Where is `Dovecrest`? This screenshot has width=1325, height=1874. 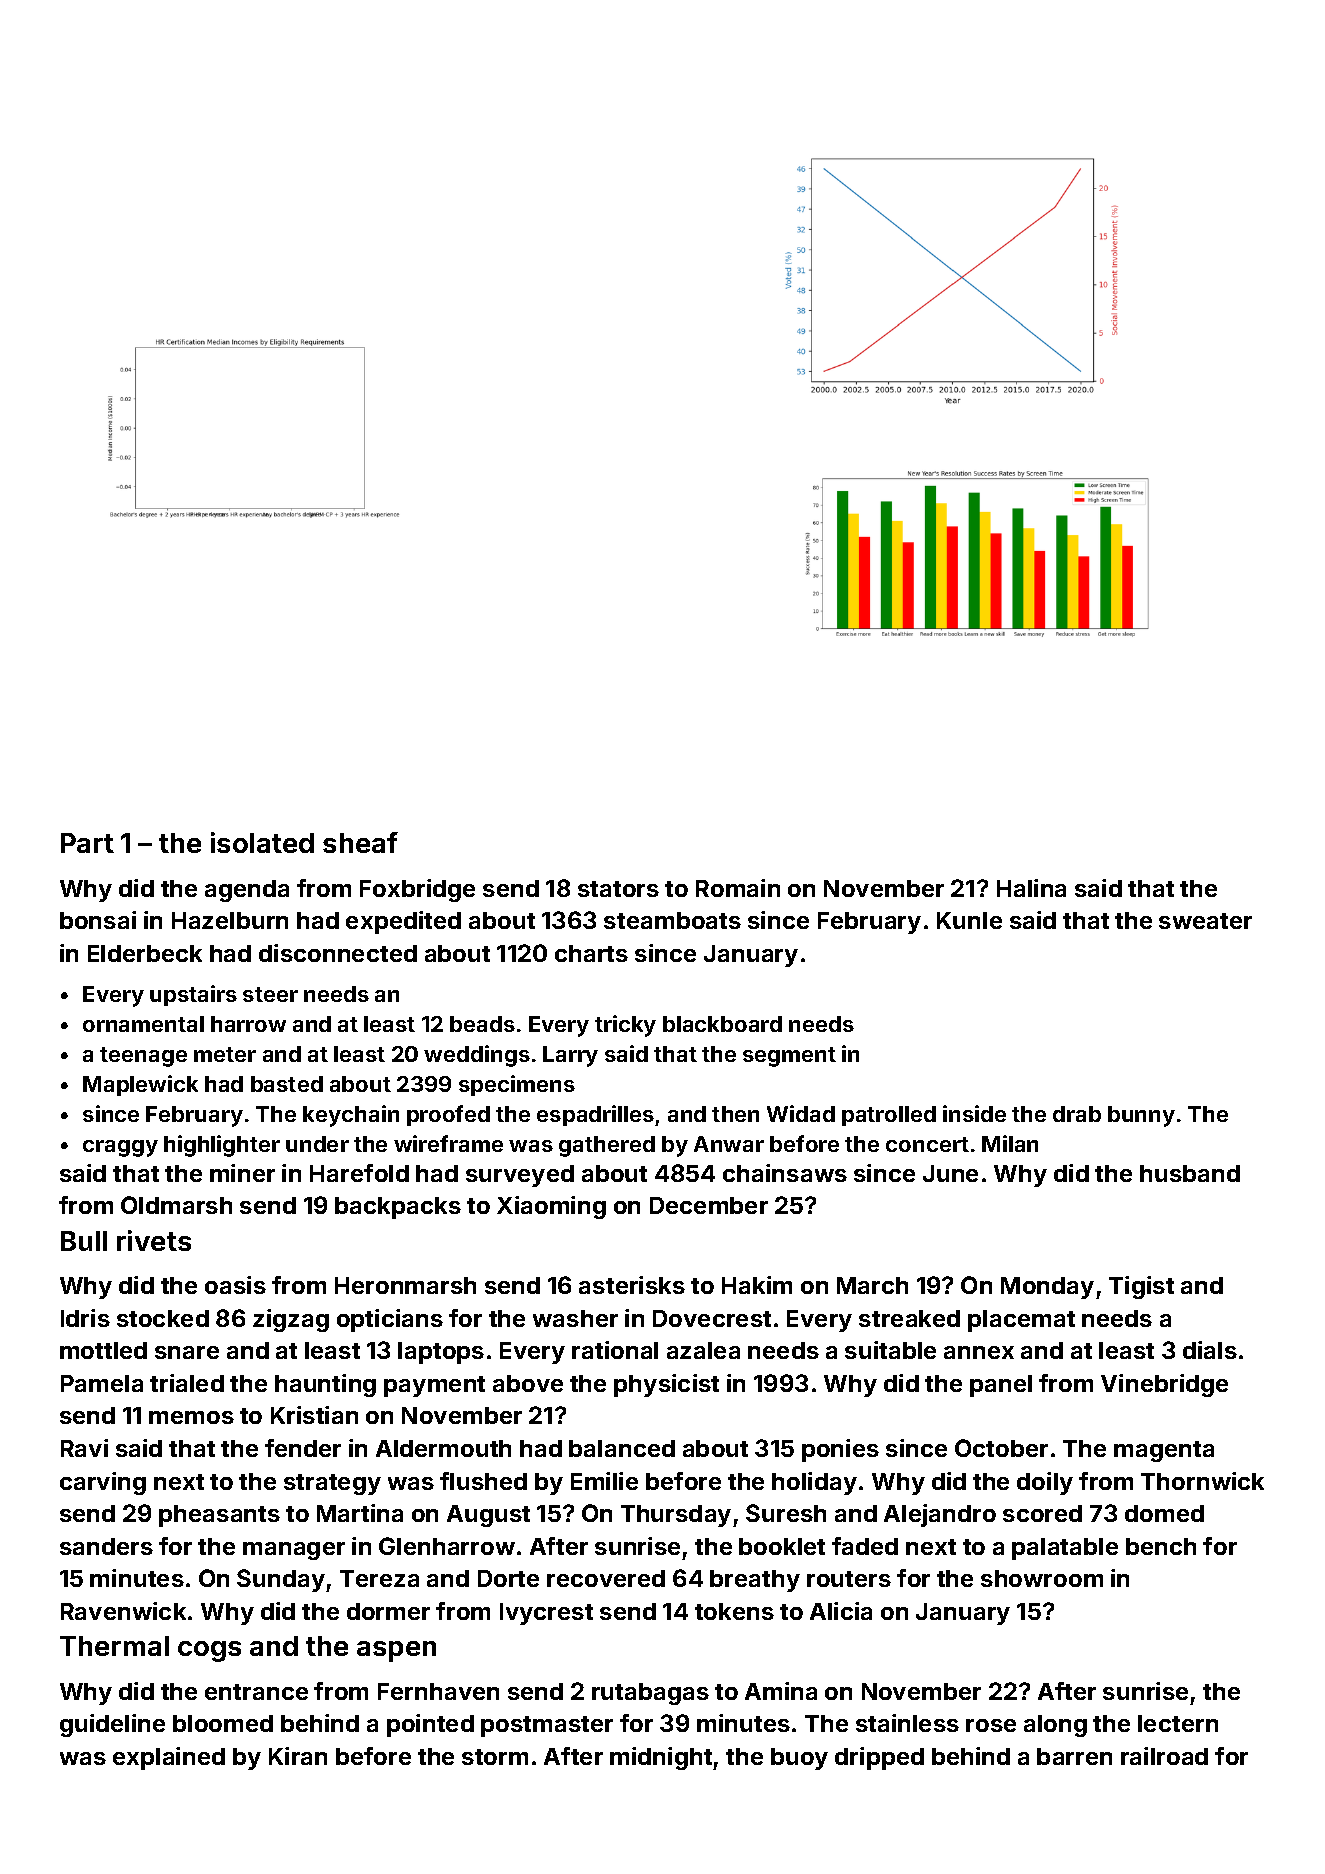
Dovecrest is located at coordinates (712, 1318).
